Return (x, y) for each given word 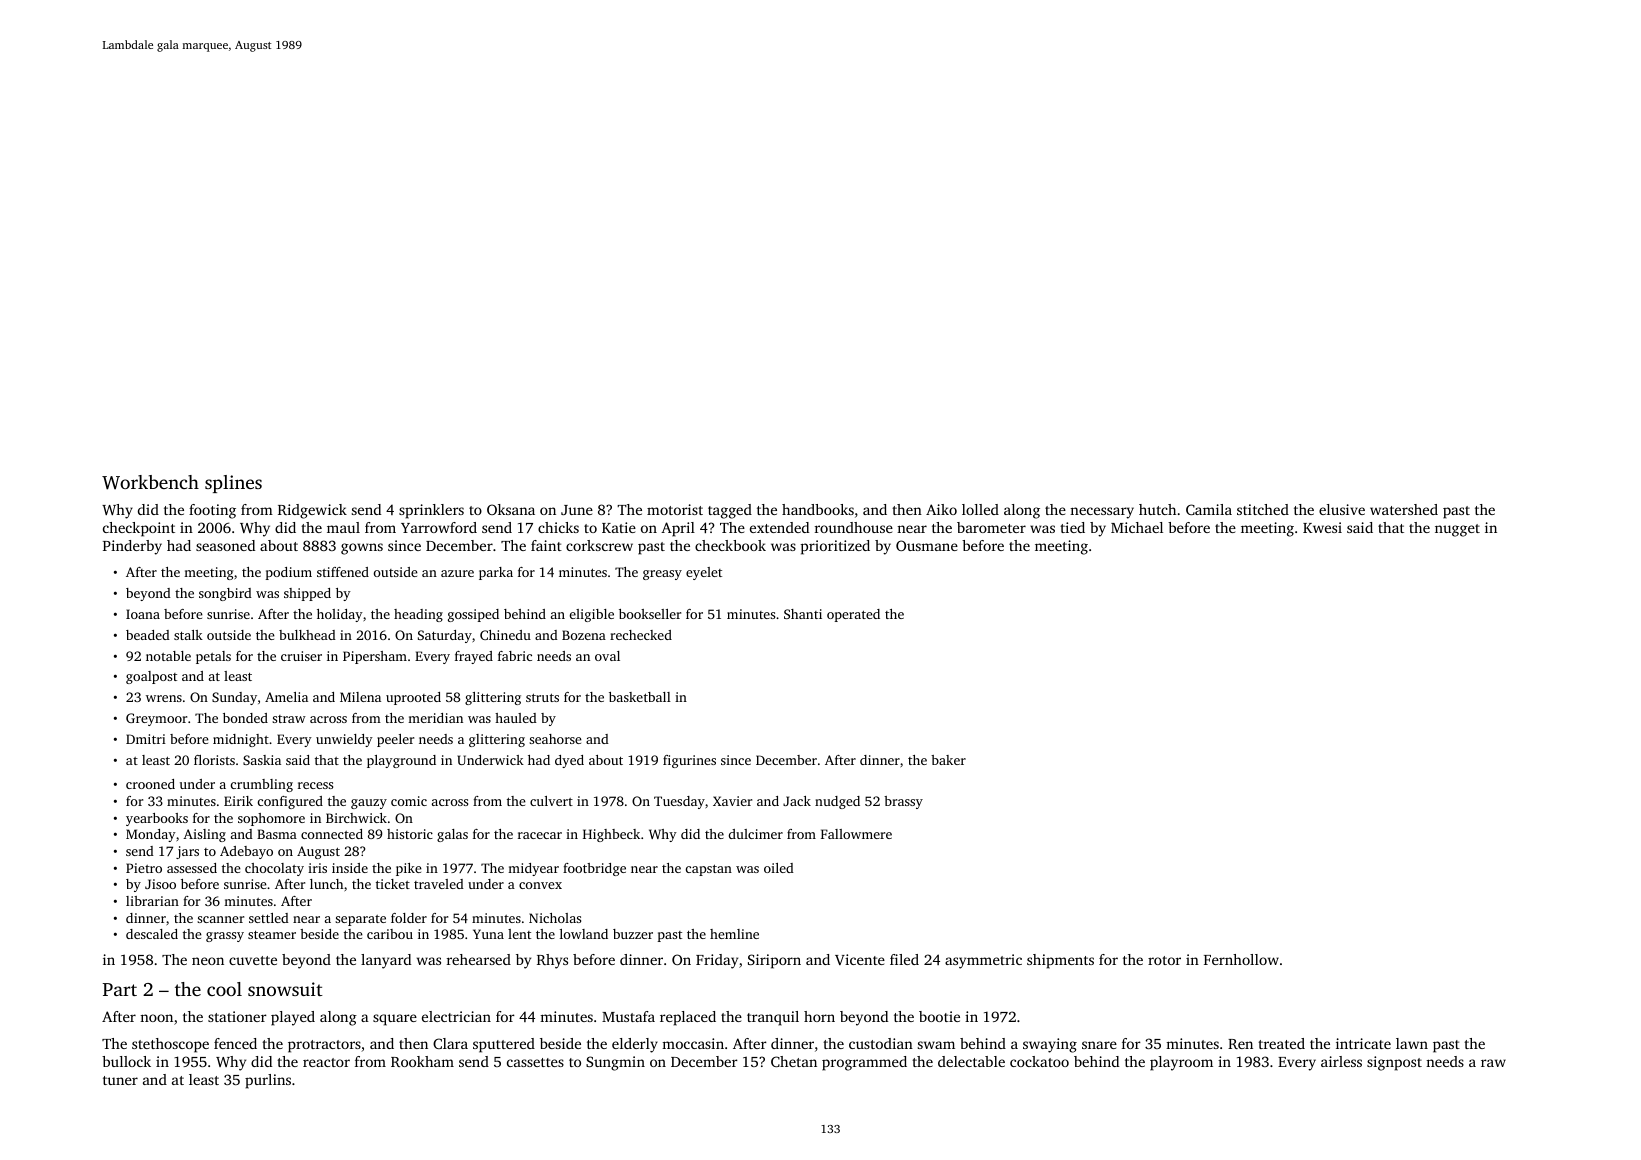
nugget (1457, 530)
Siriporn (774, 961)
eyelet (704, 573)
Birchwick (356, 818)
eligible (592, 615)
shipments (1060, 961)
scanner (220, 919)
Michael (1137, 527)
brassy (903, 802)
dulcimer (756, 834)
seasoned (225, 545)
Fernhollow (1241, 959)
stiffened (343, 572)
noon (156, 1018)
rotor (1164, 960)
